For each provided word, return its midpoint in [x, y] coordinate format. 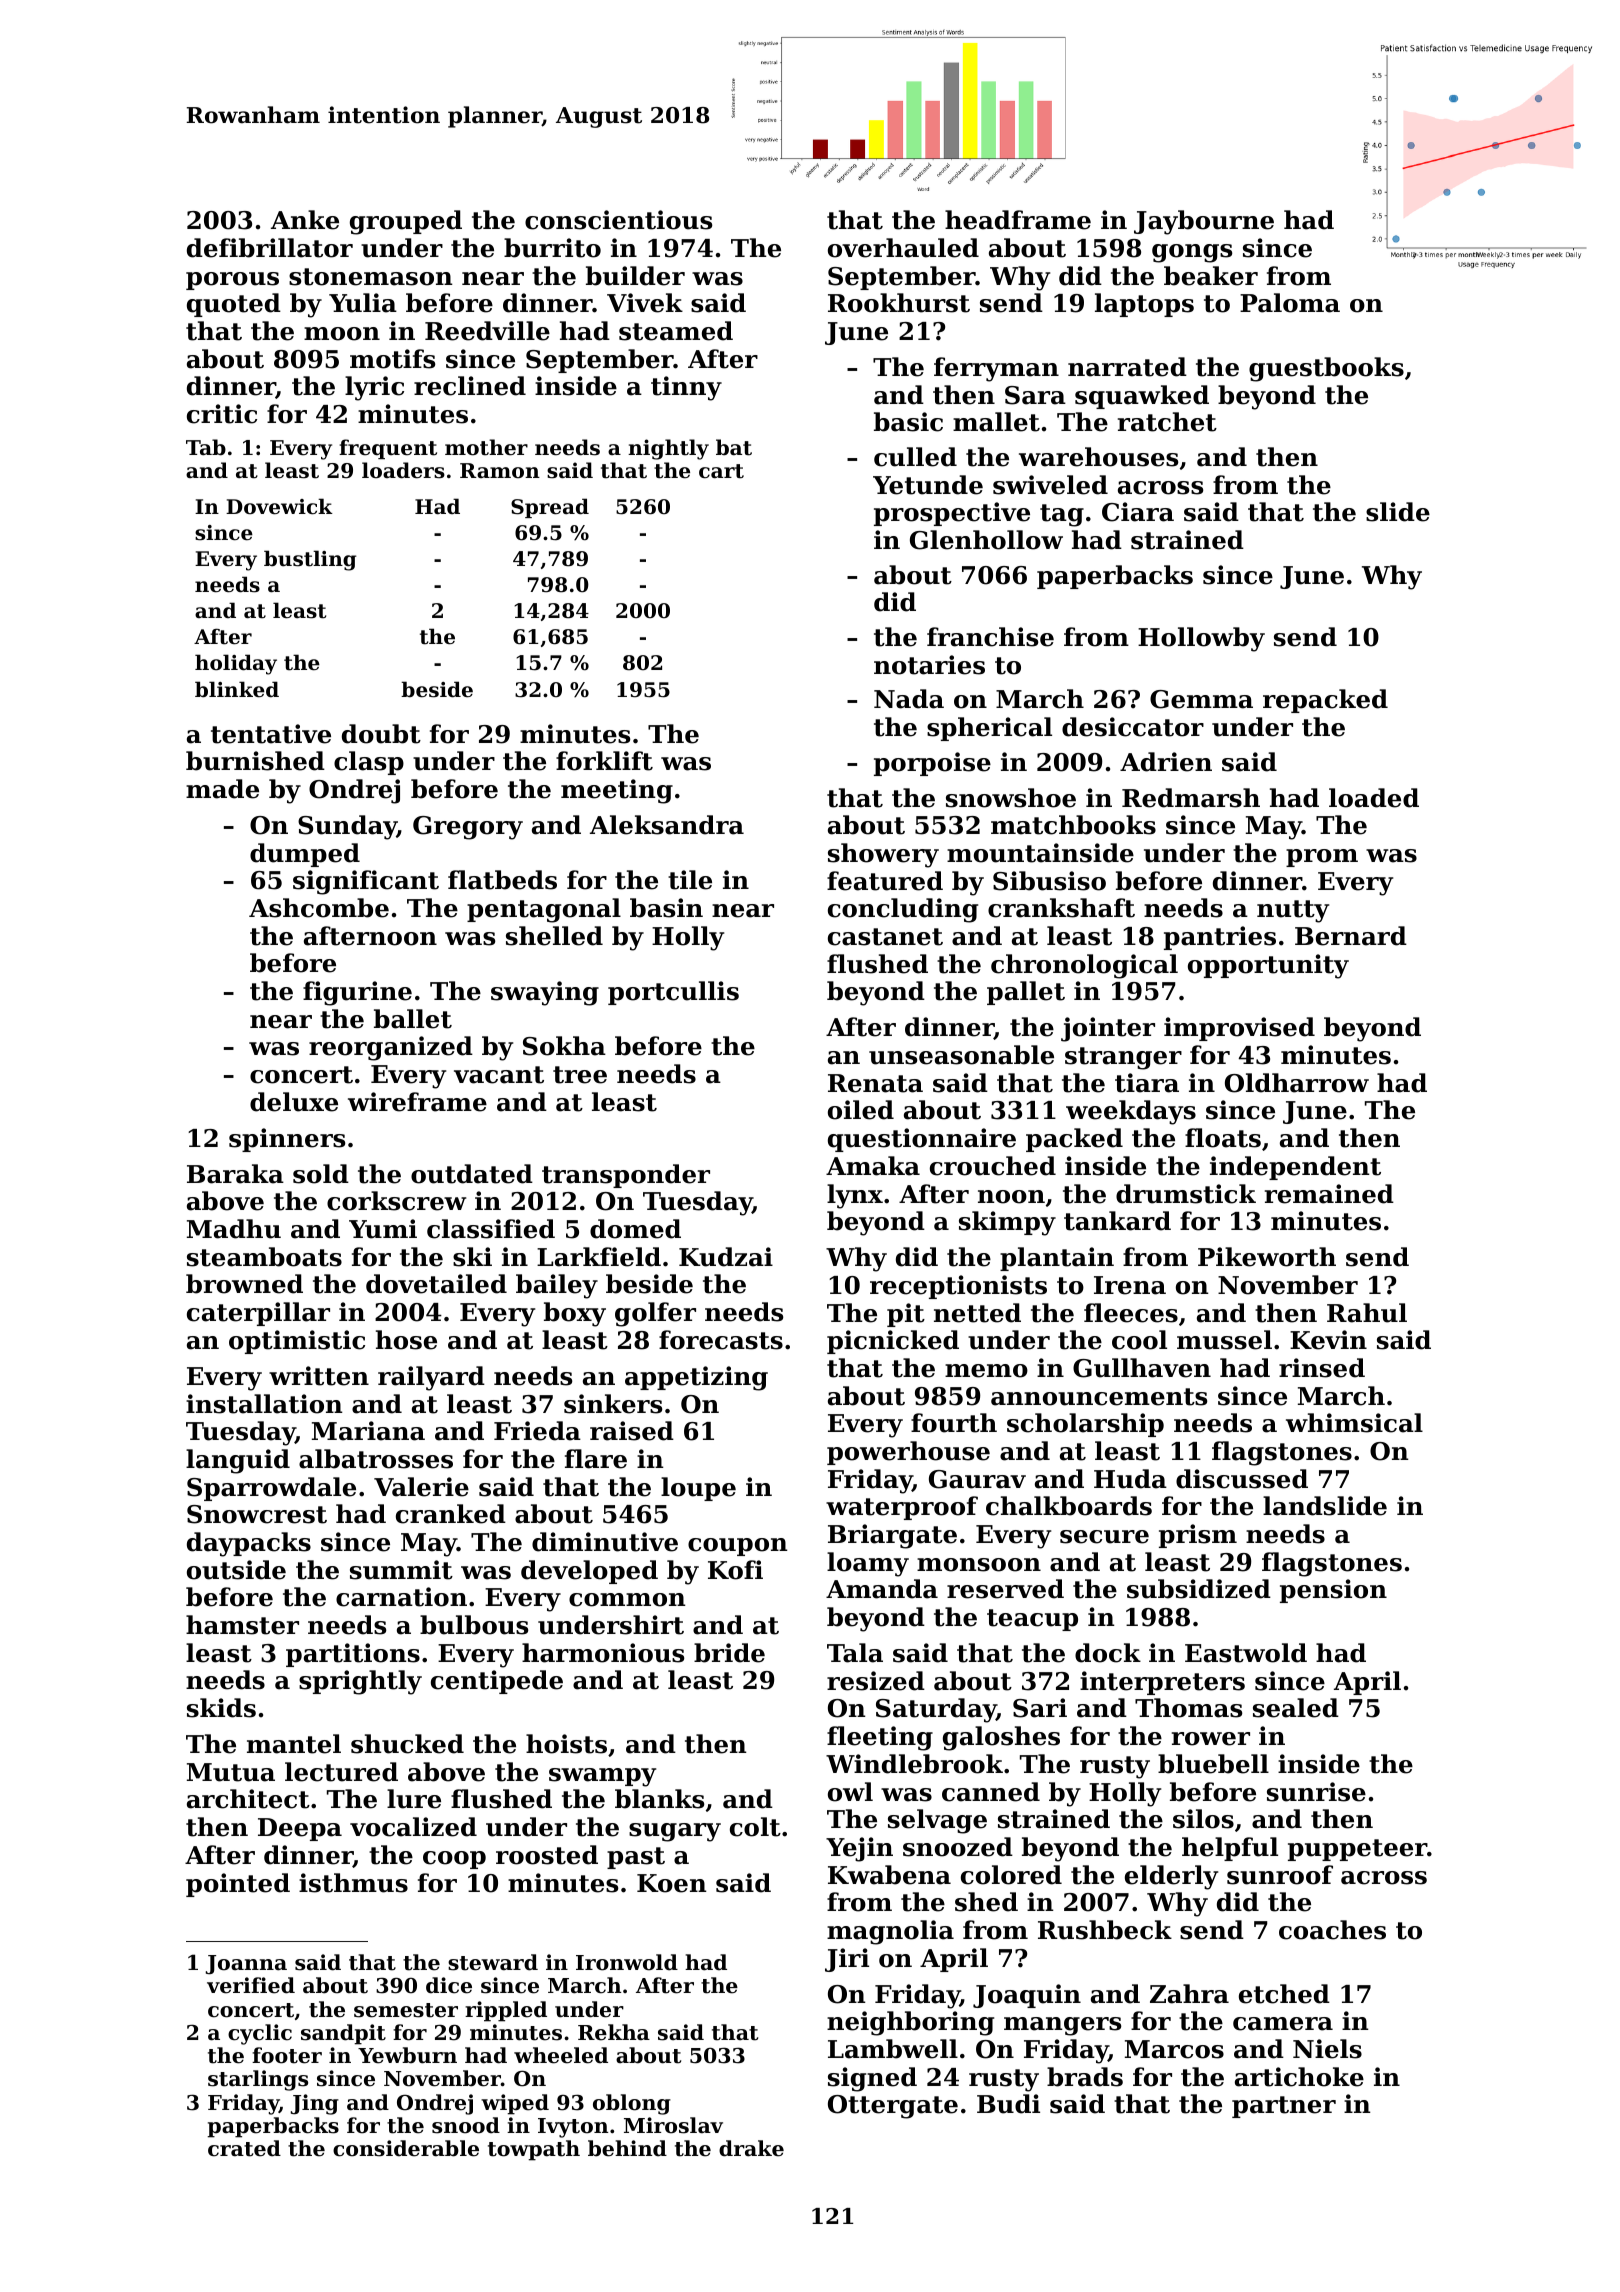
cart [721, 471]
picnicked [893, 1342]
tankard [1117, 1221]
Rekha [614, 2032]
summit [401, 1570]
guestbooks [1326, 369]
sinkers [613, 1404]
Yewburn [407, 2055]
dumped [305, 855]
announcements [1099, 1397]
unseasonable [961, 1055]
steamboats [264, 1257]
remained [1329, 1194]
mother [486, 447]
